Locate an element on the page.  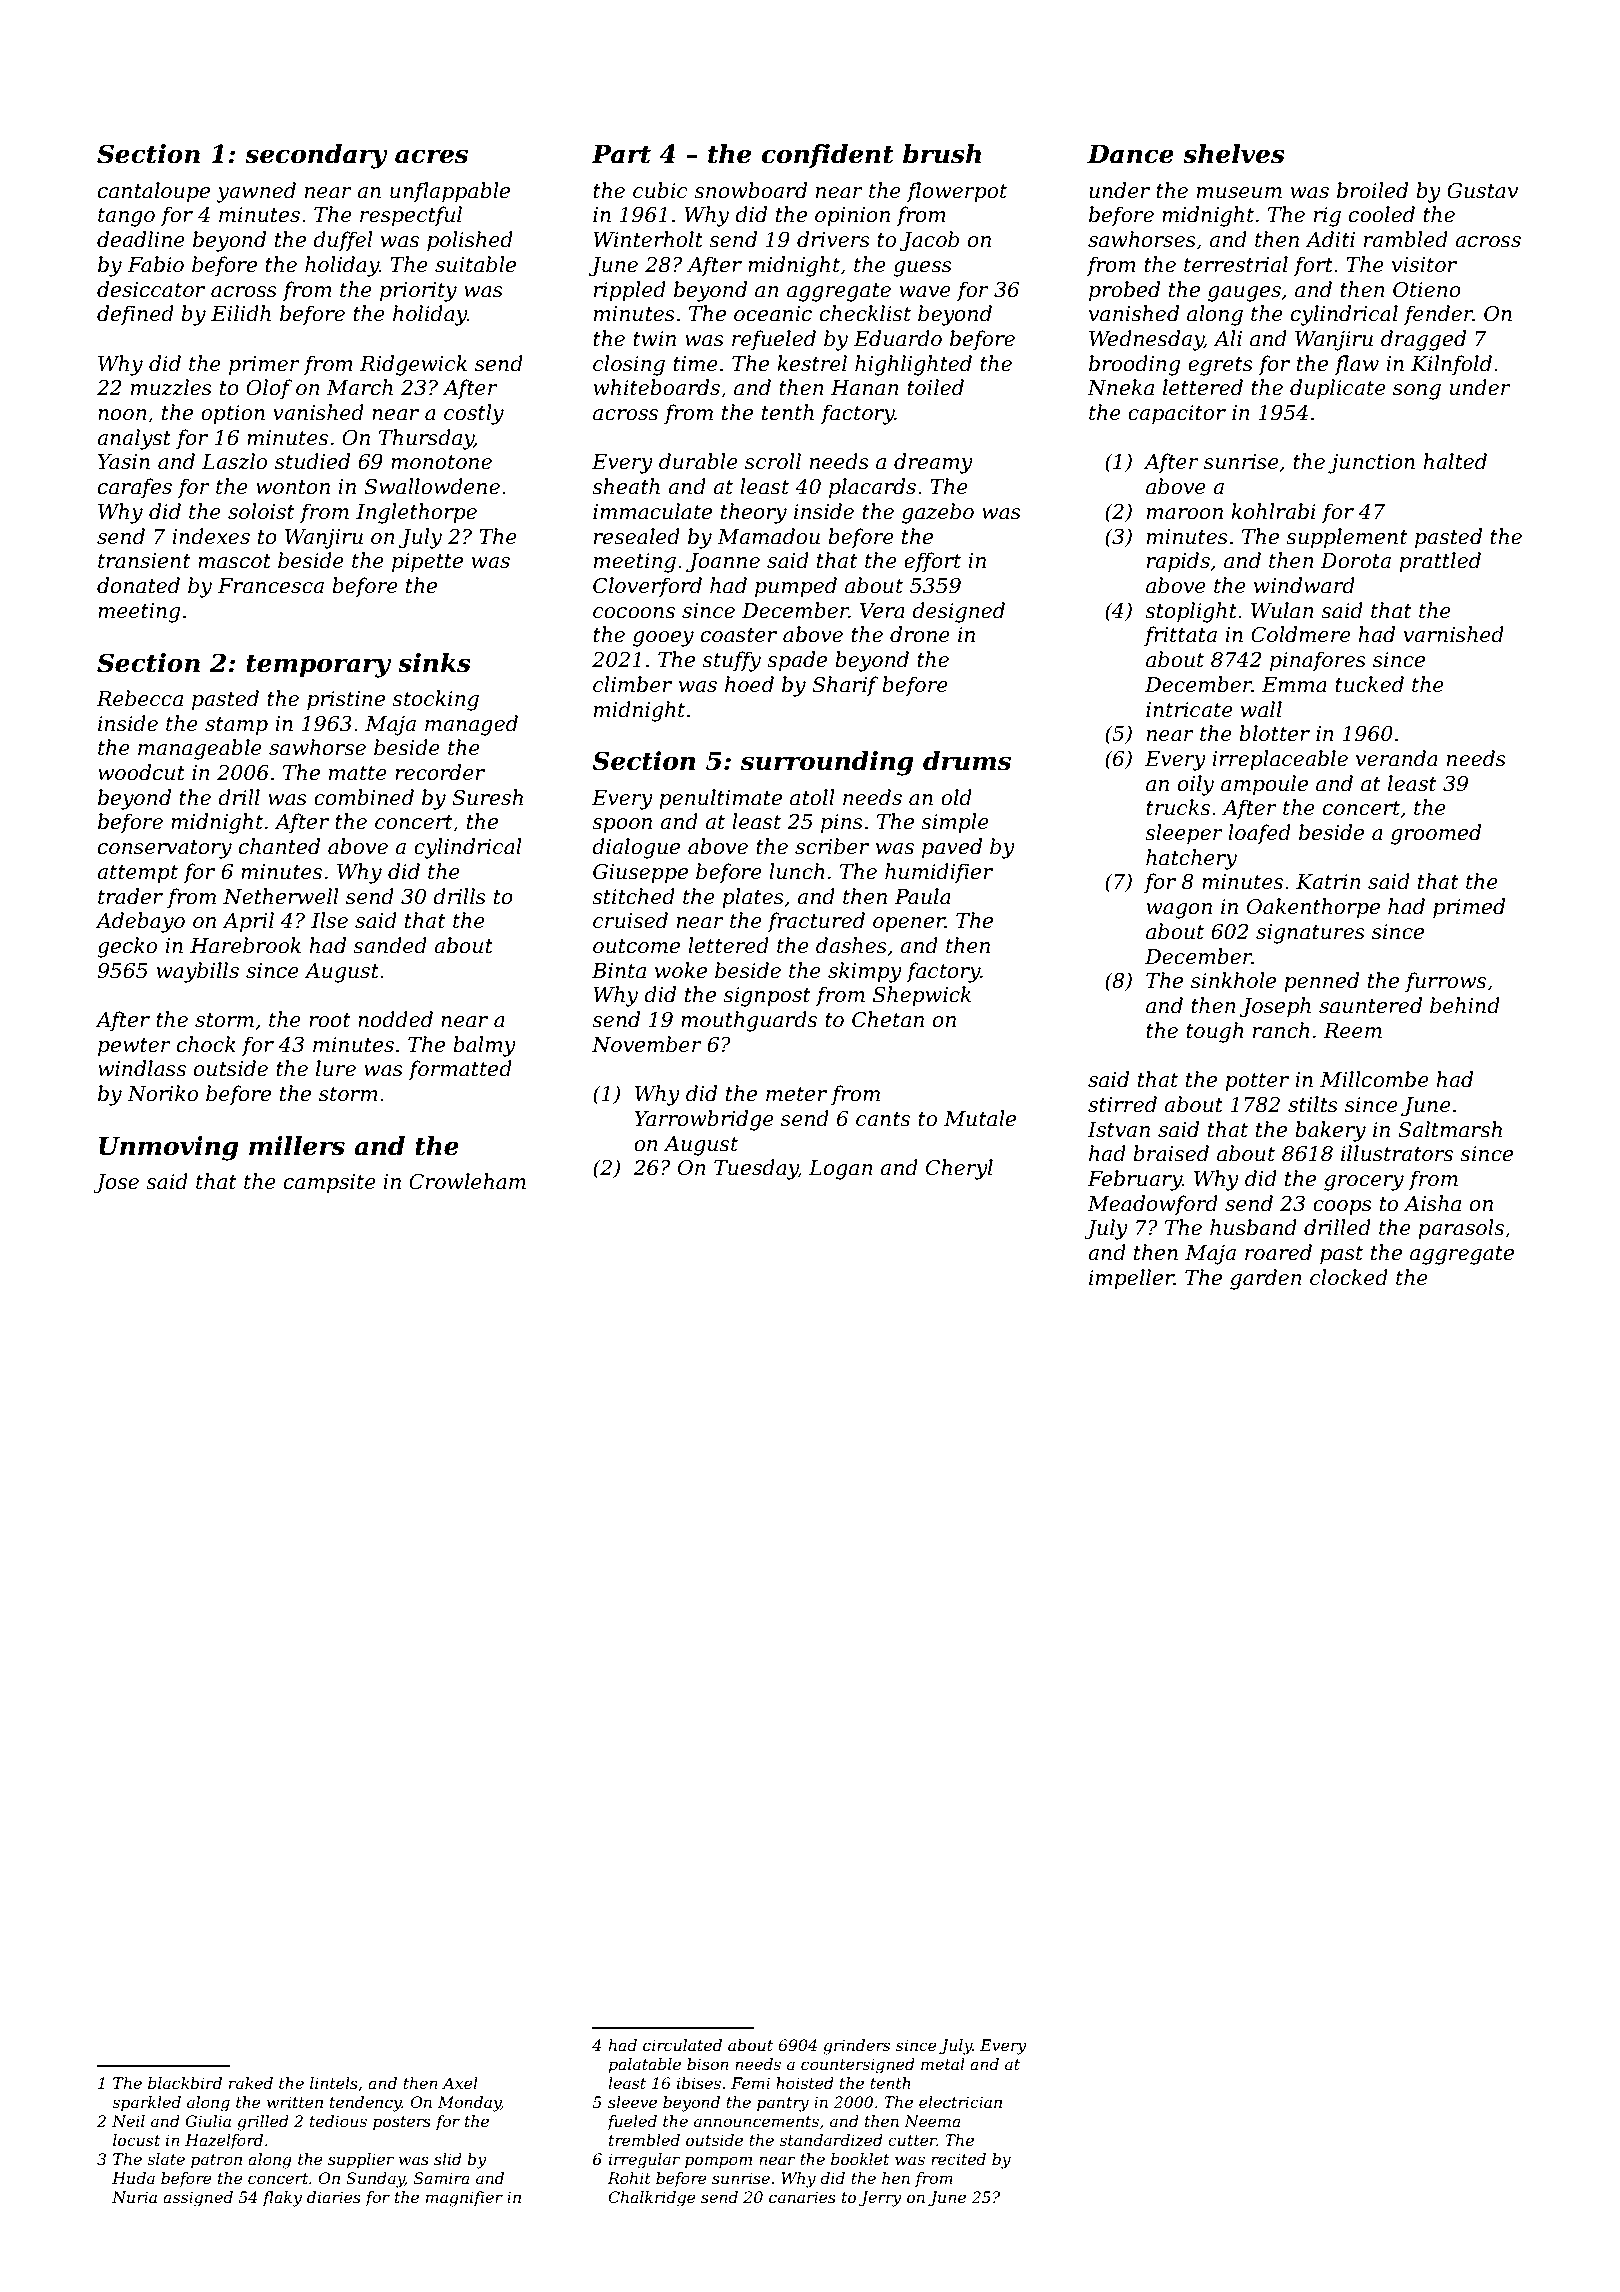
desiccator is located at coordinates (151, 289).
